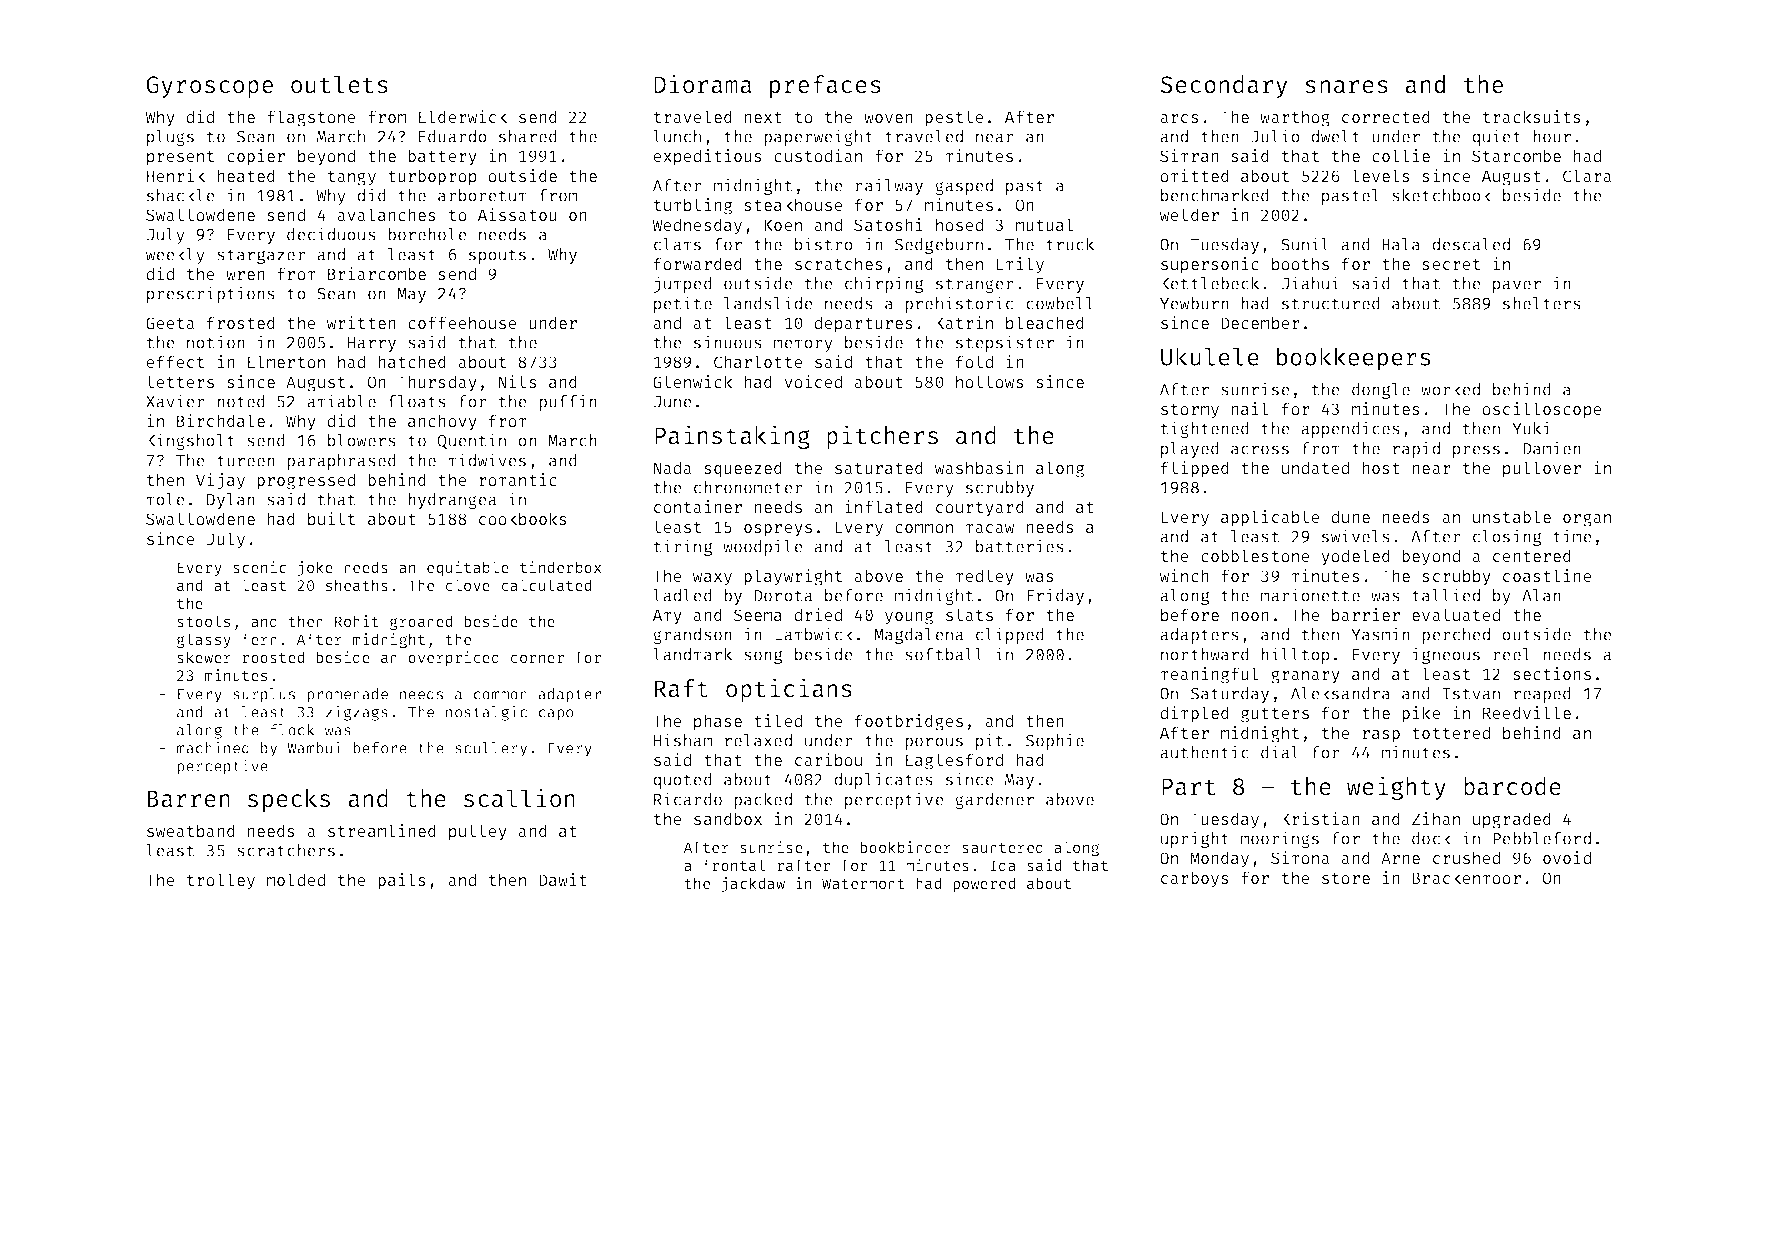 This image has height=1248, width=1765. I want to click on Brackenmoor, so click(1466, 877).
